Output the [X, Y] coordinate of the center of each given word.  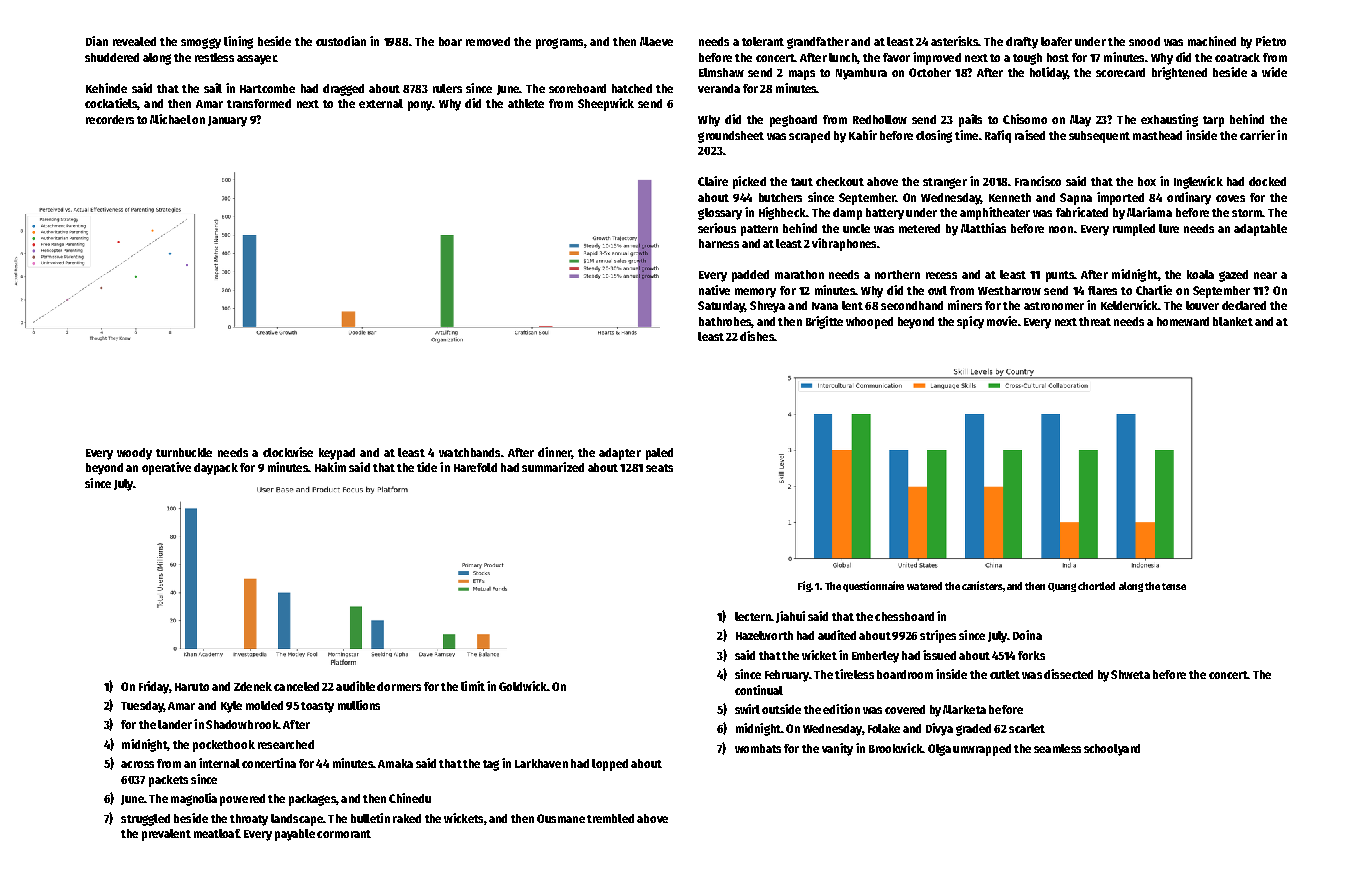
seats [659, 468]
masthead [1157, 135]
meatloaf [216, 833]
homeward [1183, 321]
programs [559, 43]
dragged [343, 90]
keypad [337, 454]
